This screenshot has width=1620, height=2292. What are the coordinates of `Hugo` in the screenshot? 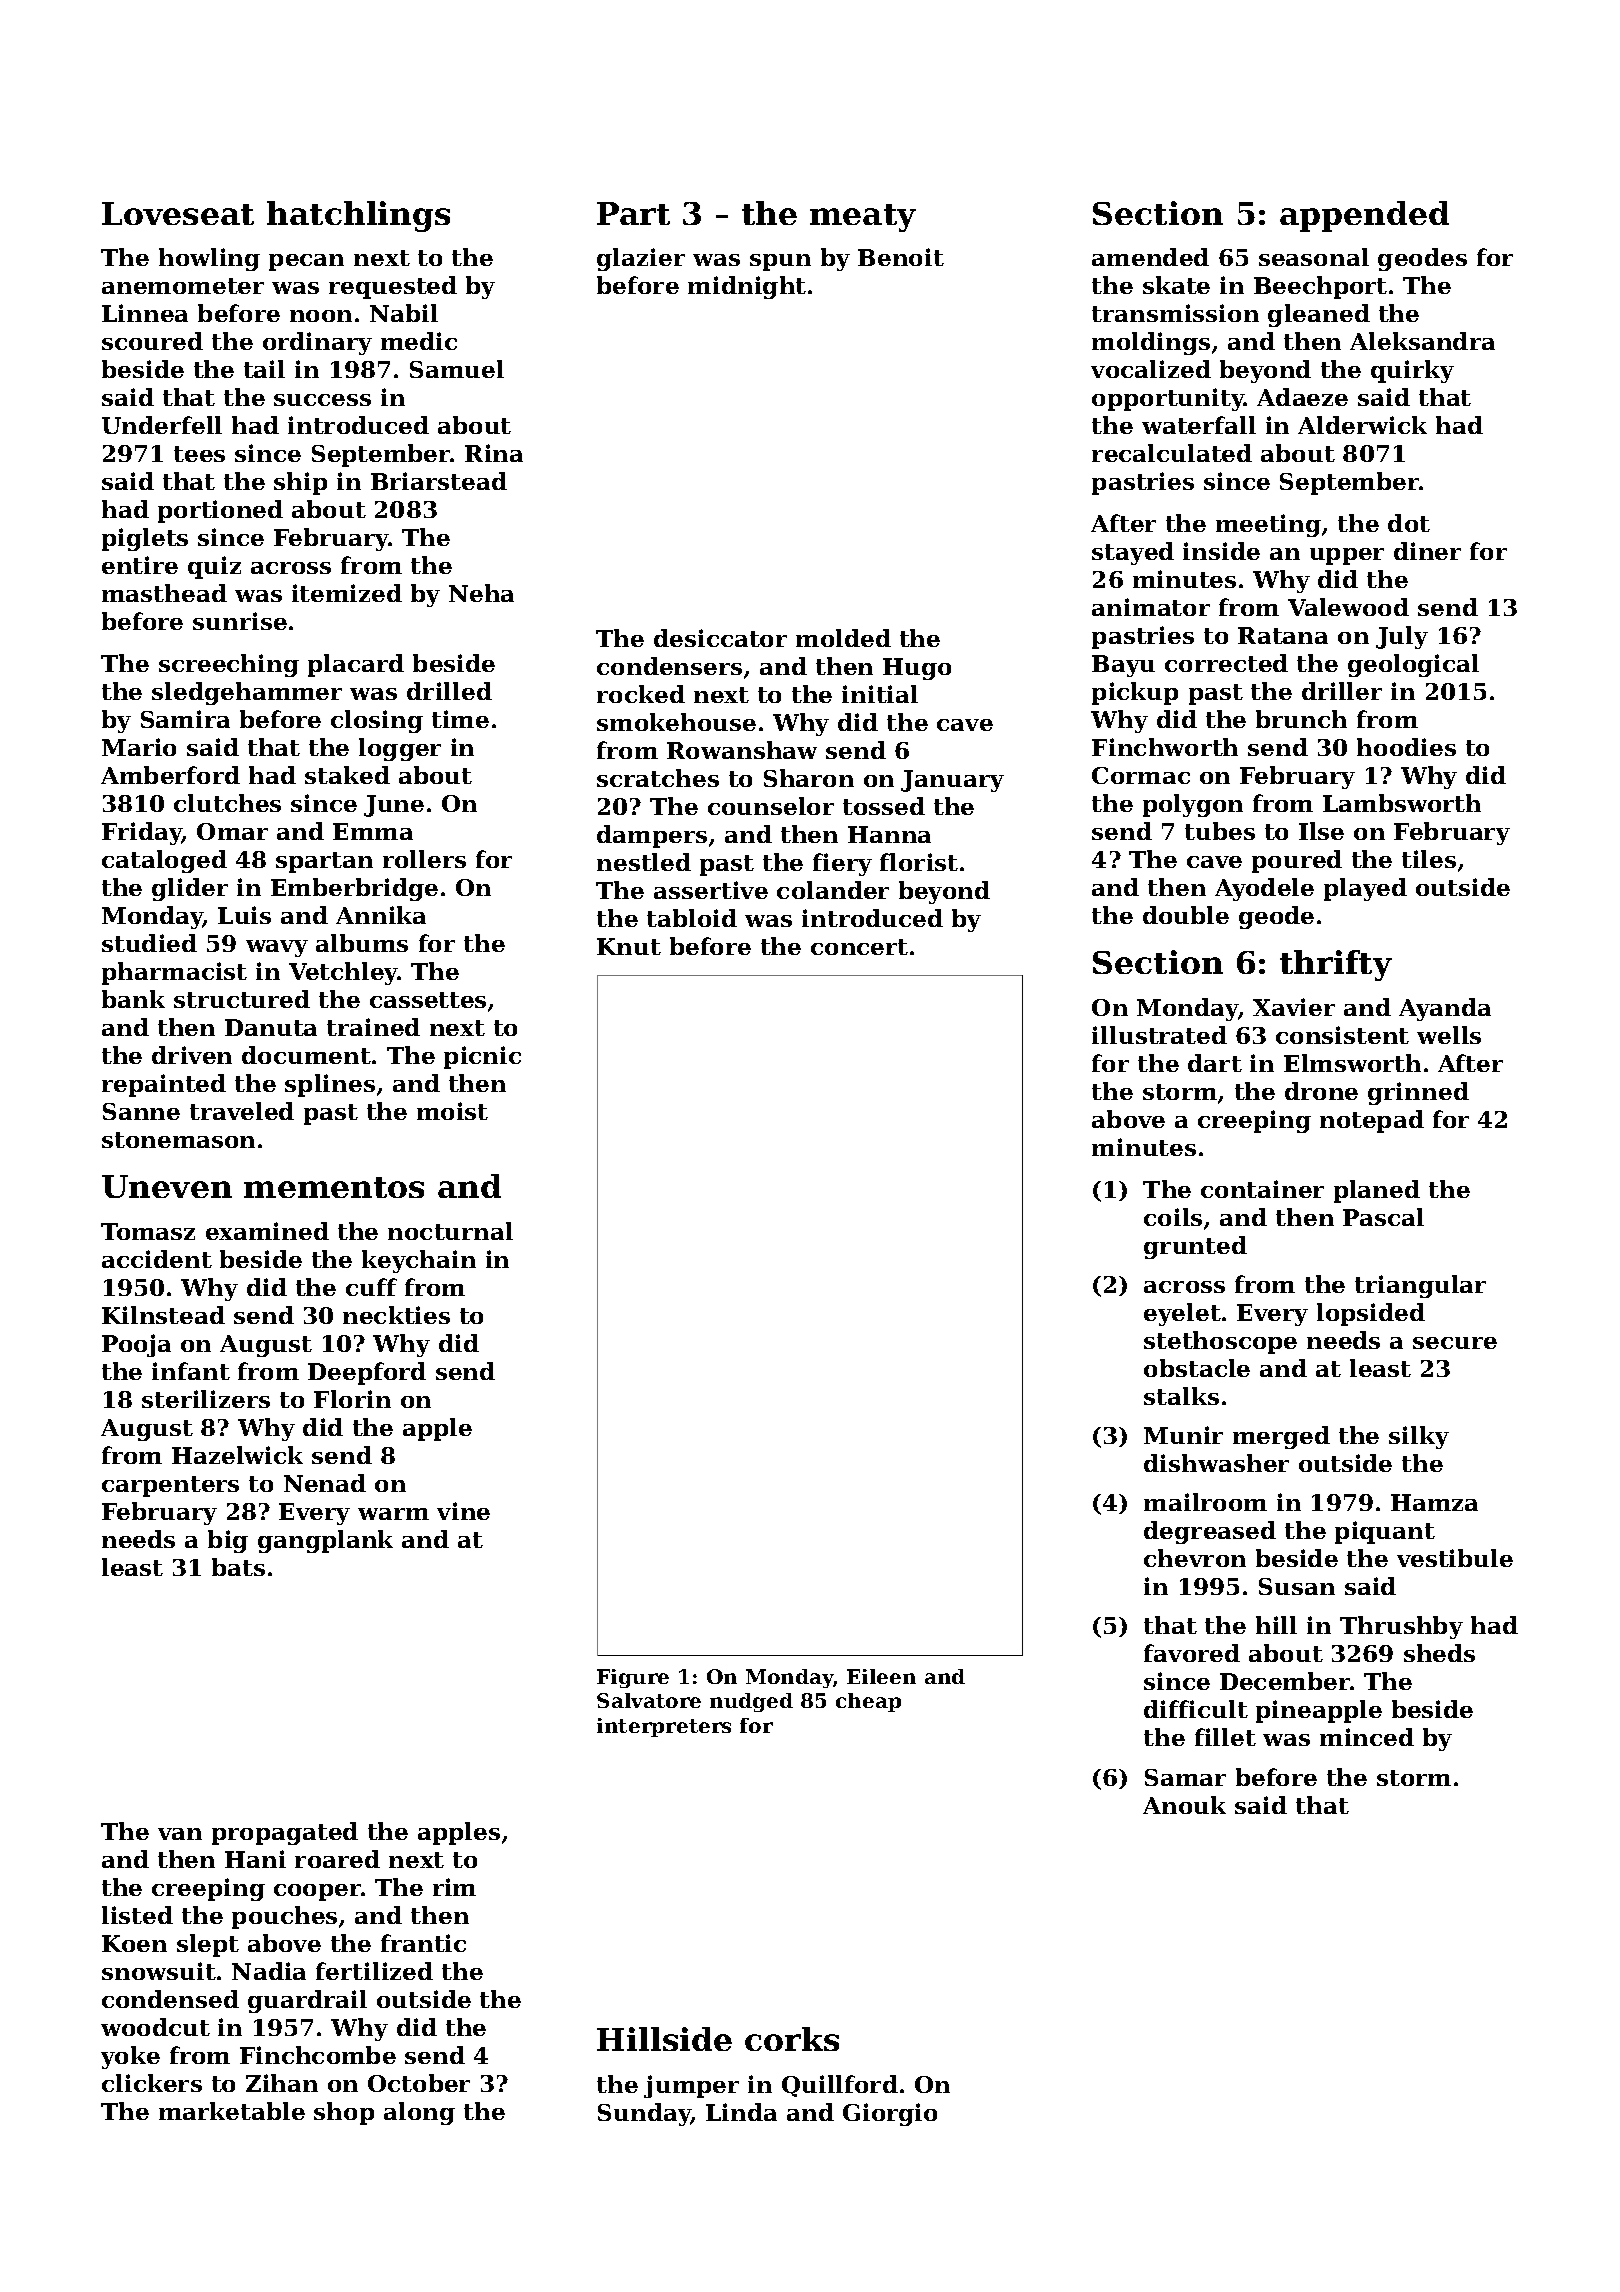 It's located at (917, 669).
